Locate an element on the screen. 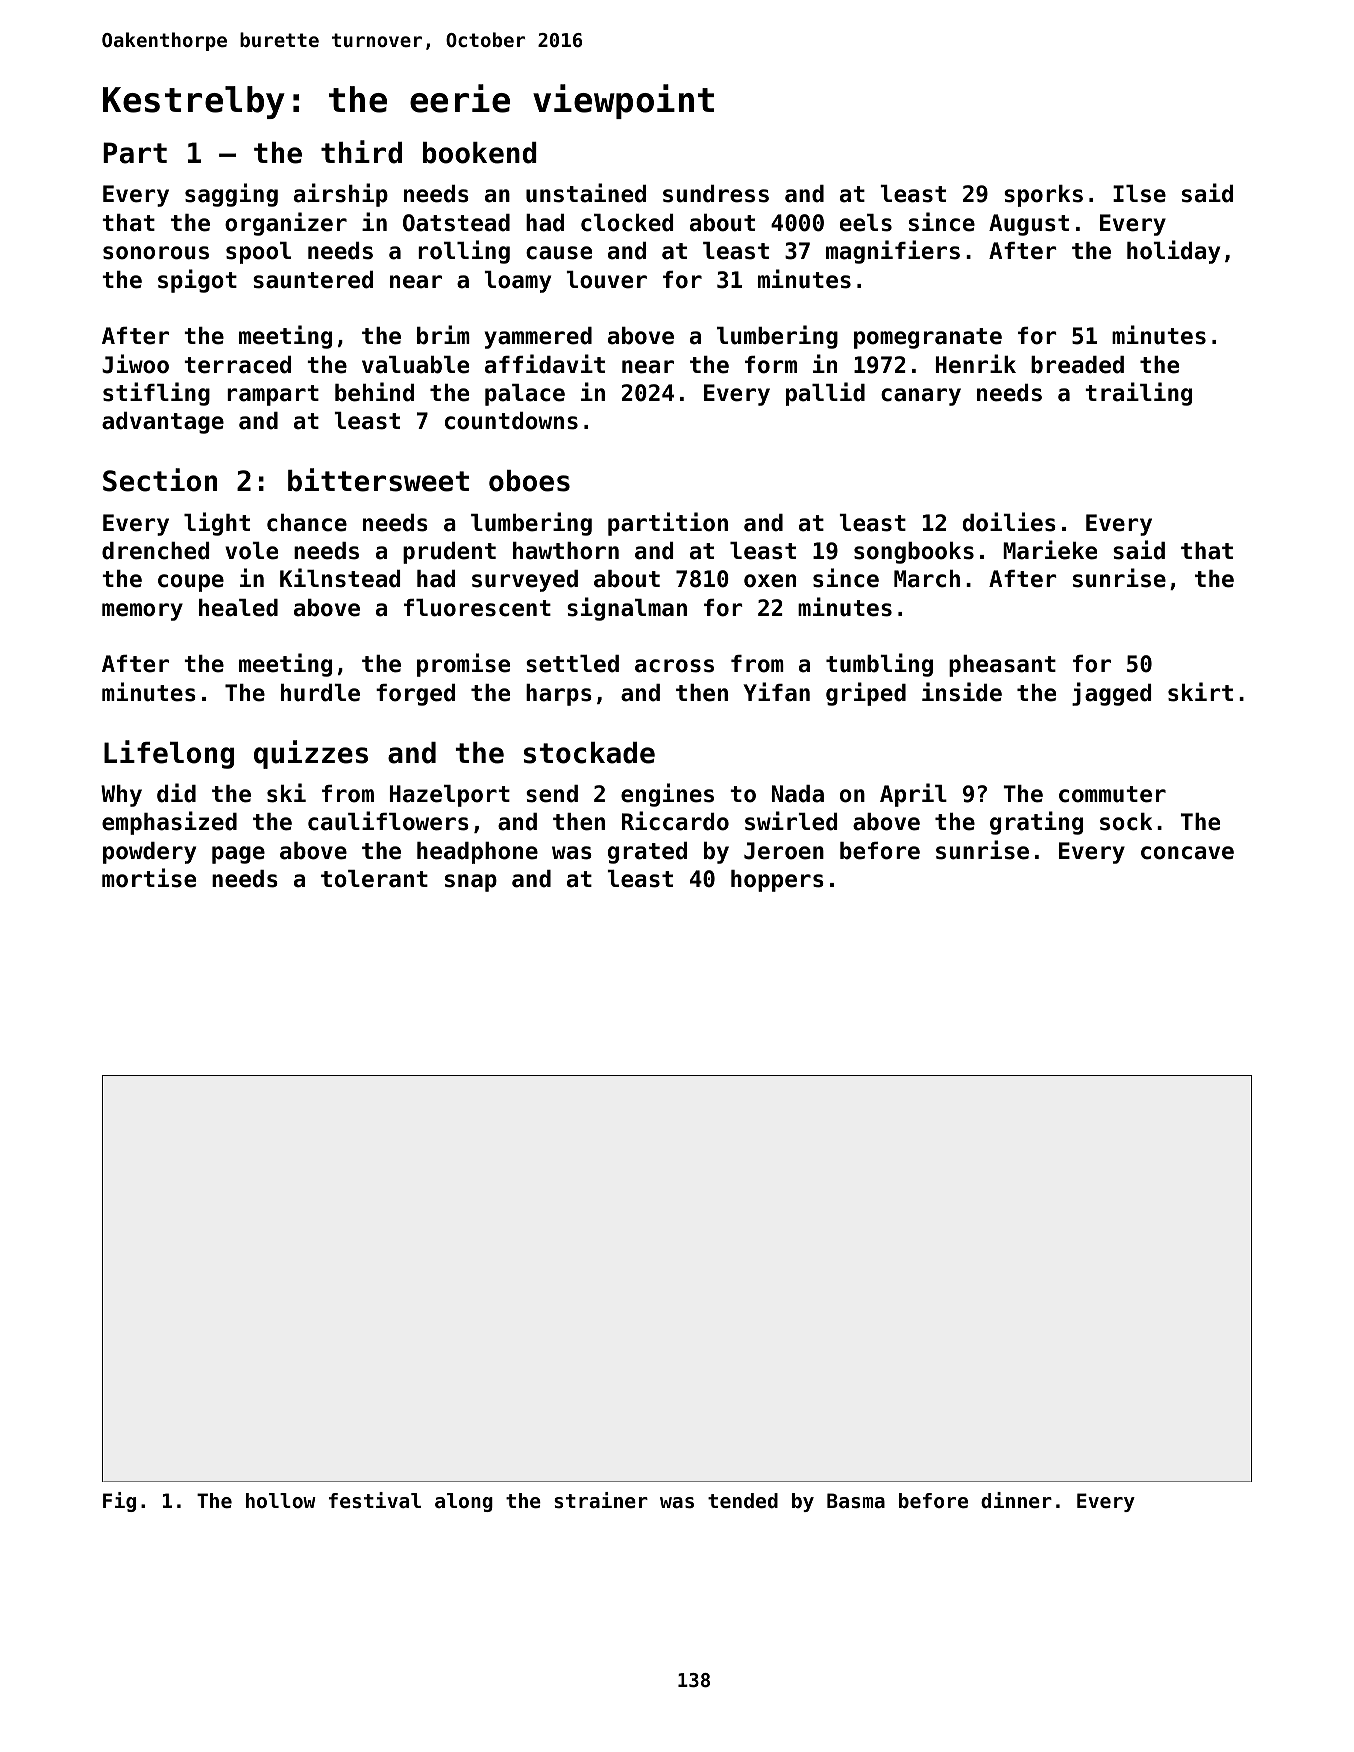 Image resolution: width=1354 pixels, height=1752 pixels. grating is located at coordinates (1036, 823).
